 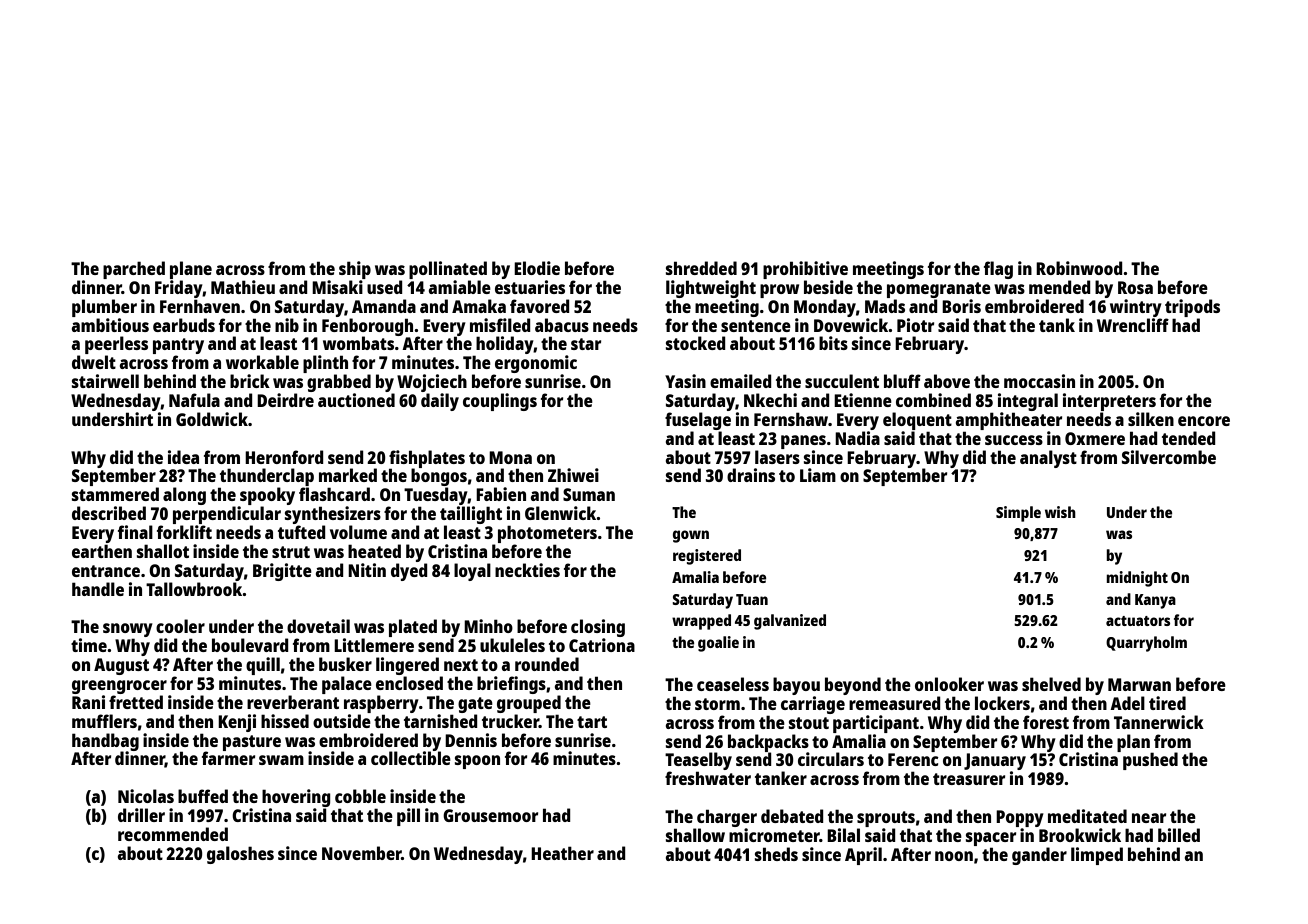 I want to click on trucker, so click(x=510, y=721).
